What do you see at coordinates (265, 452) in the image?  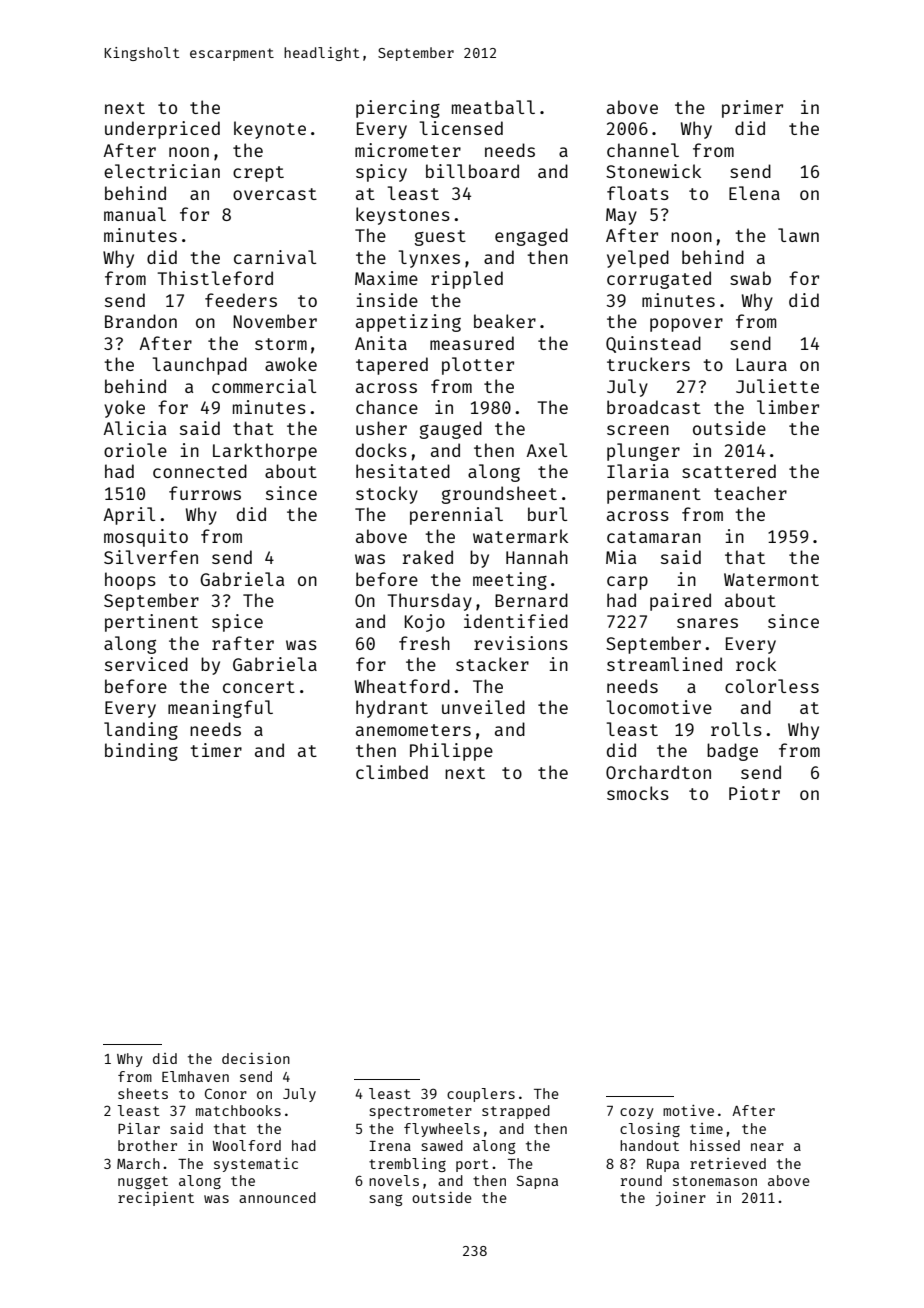 I see `Larkthorpe` at bounding box center [265, 452].
